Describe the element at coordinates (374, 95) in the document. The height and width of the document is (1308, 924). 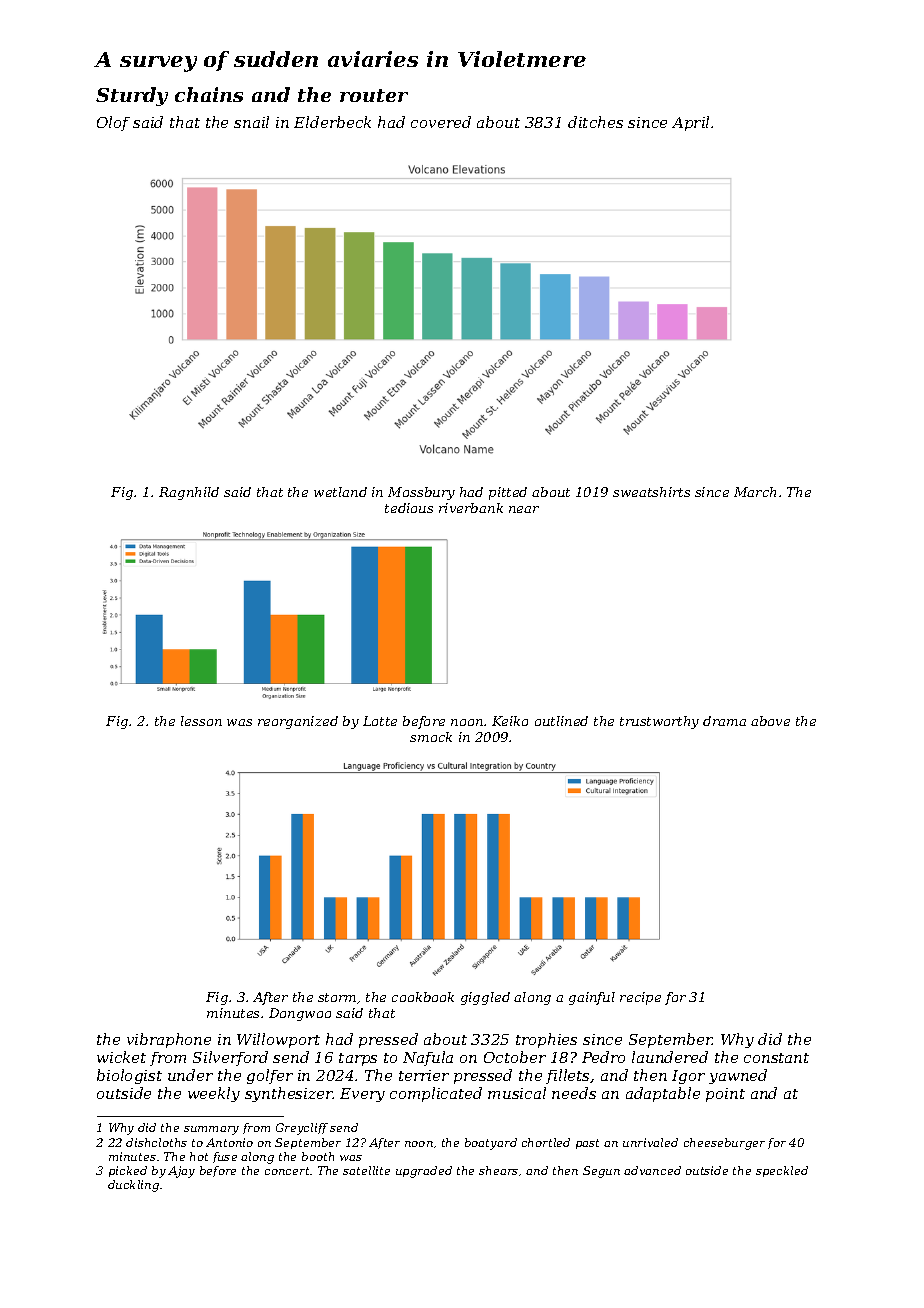
I see `router` at that location.
